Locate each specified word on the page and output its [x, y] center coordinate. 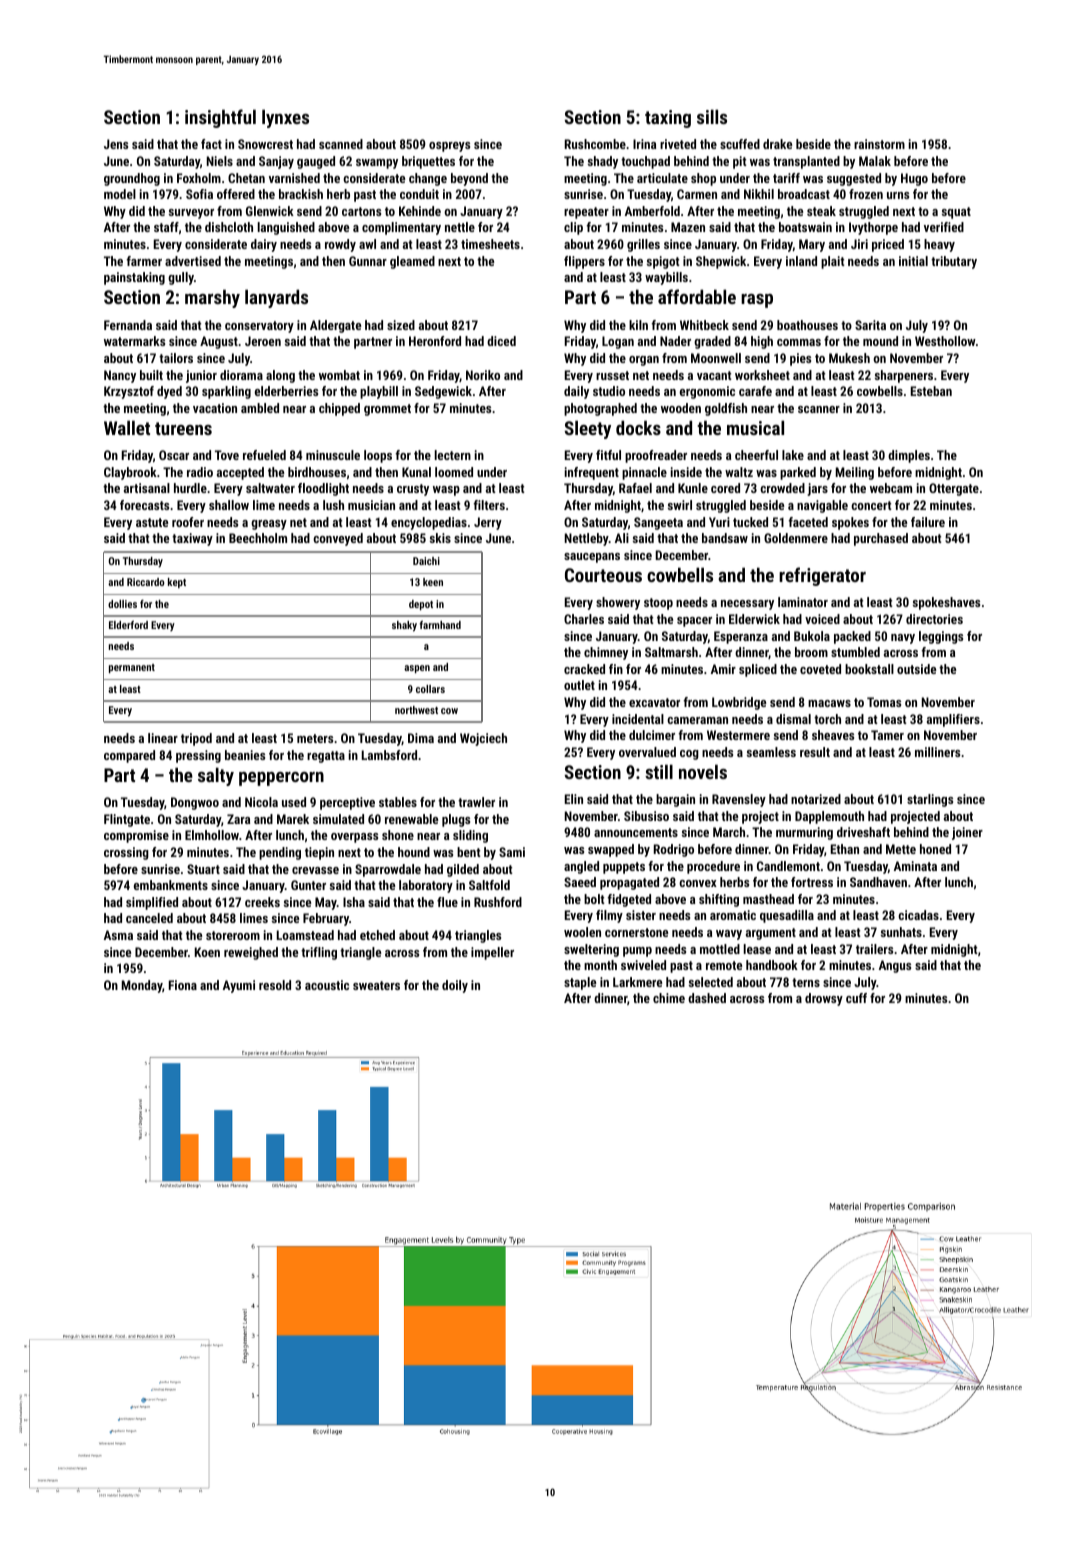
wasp [446, 491]
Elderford [128, 625]
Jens [116, 144]
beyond [469, 179]
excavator [654, 702]
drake [777, 144]
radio [200, 472]
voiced [822, 619]
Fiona [183, 985]
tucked [750, 522]
